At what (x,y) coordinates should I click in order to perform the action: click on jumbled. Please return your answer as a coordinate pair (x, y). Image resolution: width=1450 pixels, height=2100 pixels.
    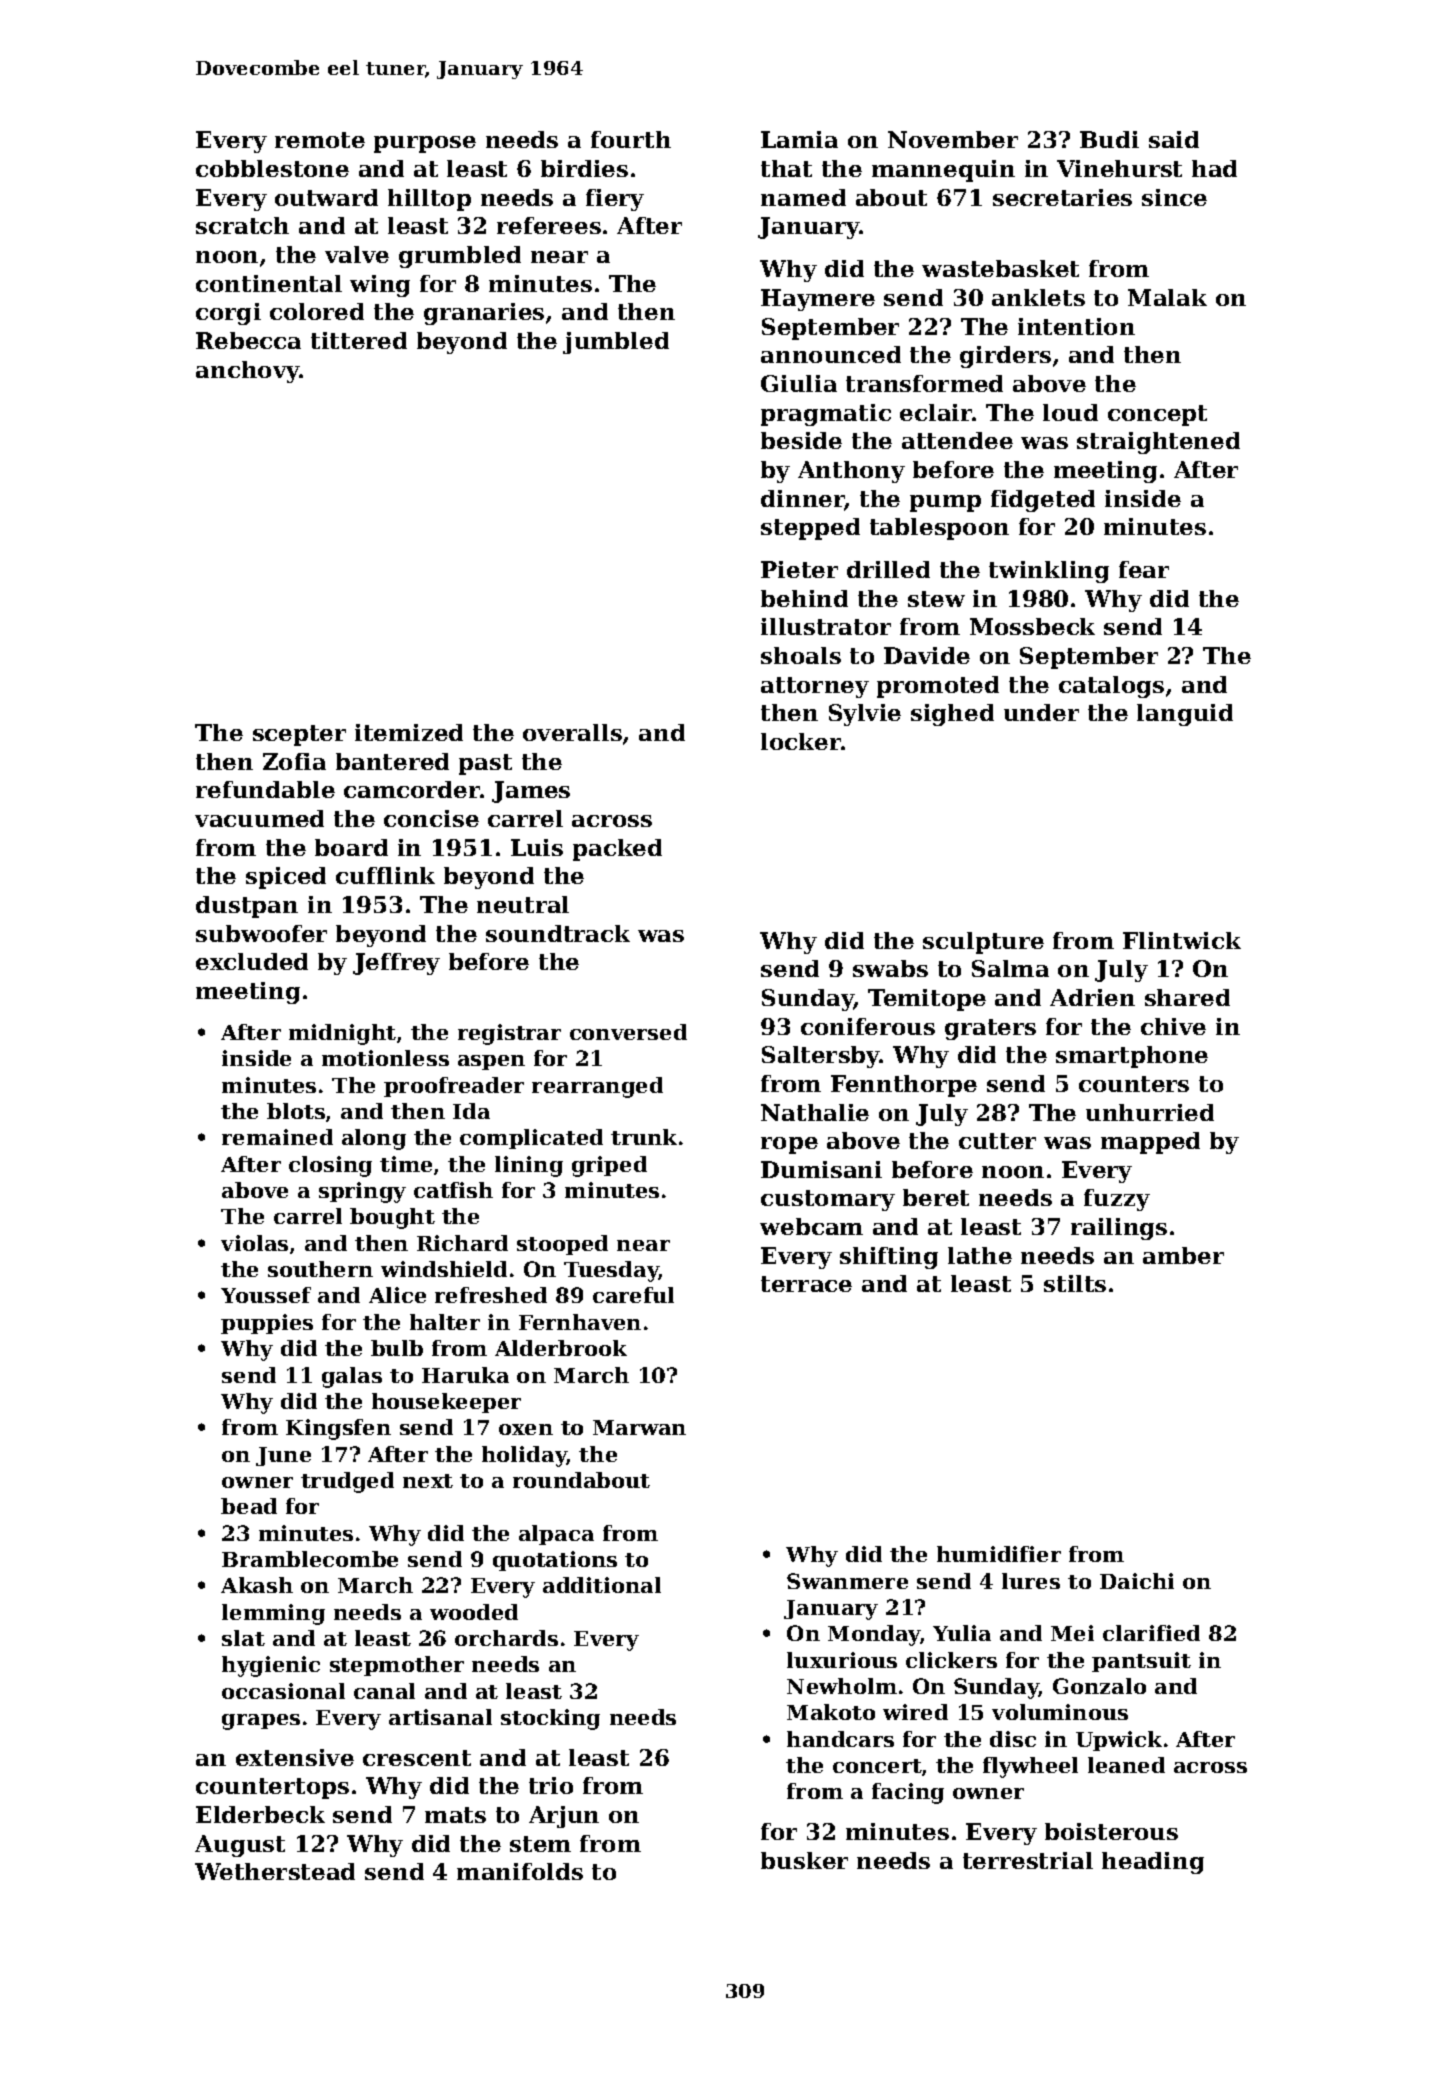
    Looking at the image, I should click on (616, 343).
